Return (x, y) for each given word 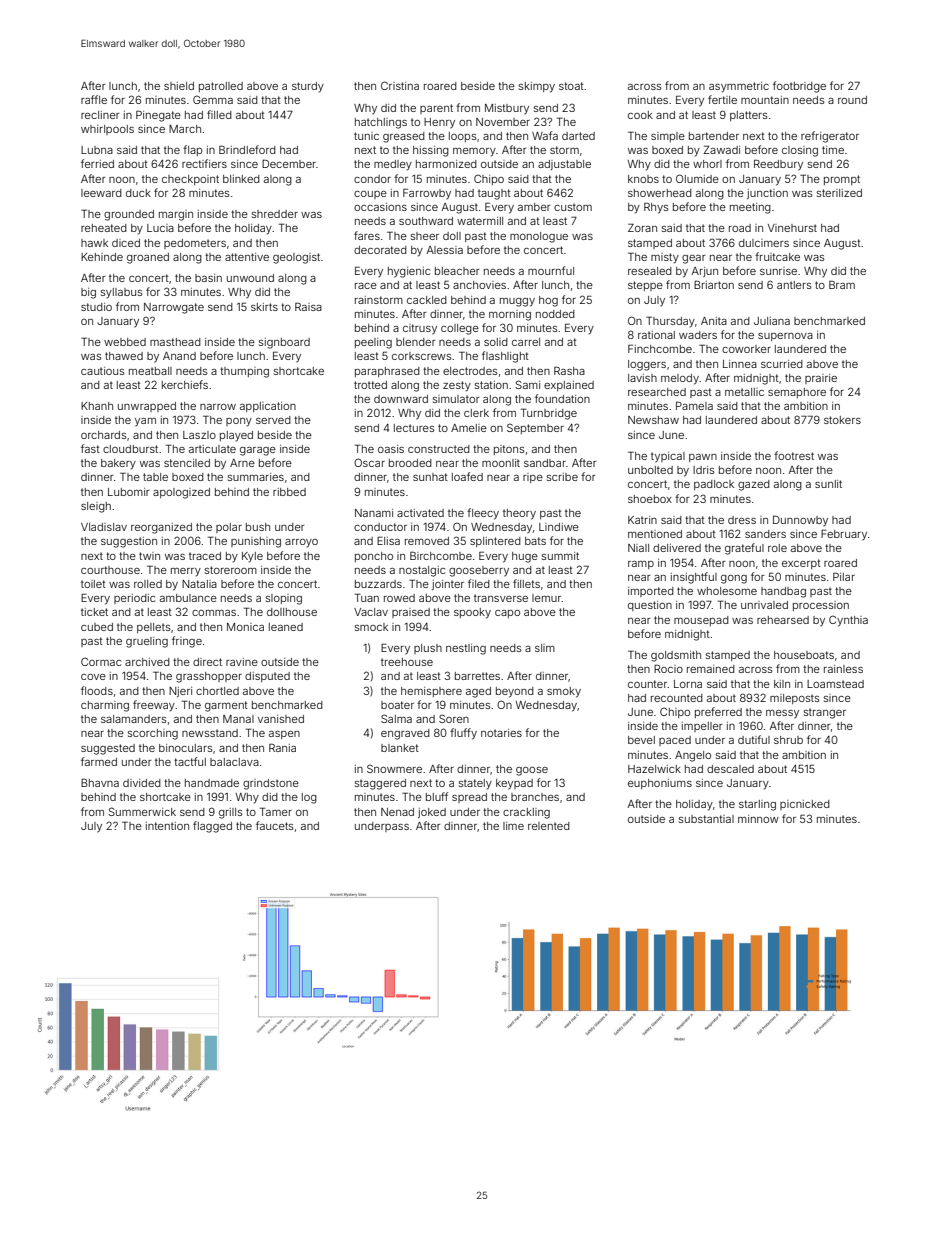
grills (231, 813)
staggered (380, 784)
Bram (842, 285)
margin (176, 215)
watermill (480, 221)
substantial (706, 819)
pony (239, 422)
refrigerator (830, 137)
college (460, 329)
